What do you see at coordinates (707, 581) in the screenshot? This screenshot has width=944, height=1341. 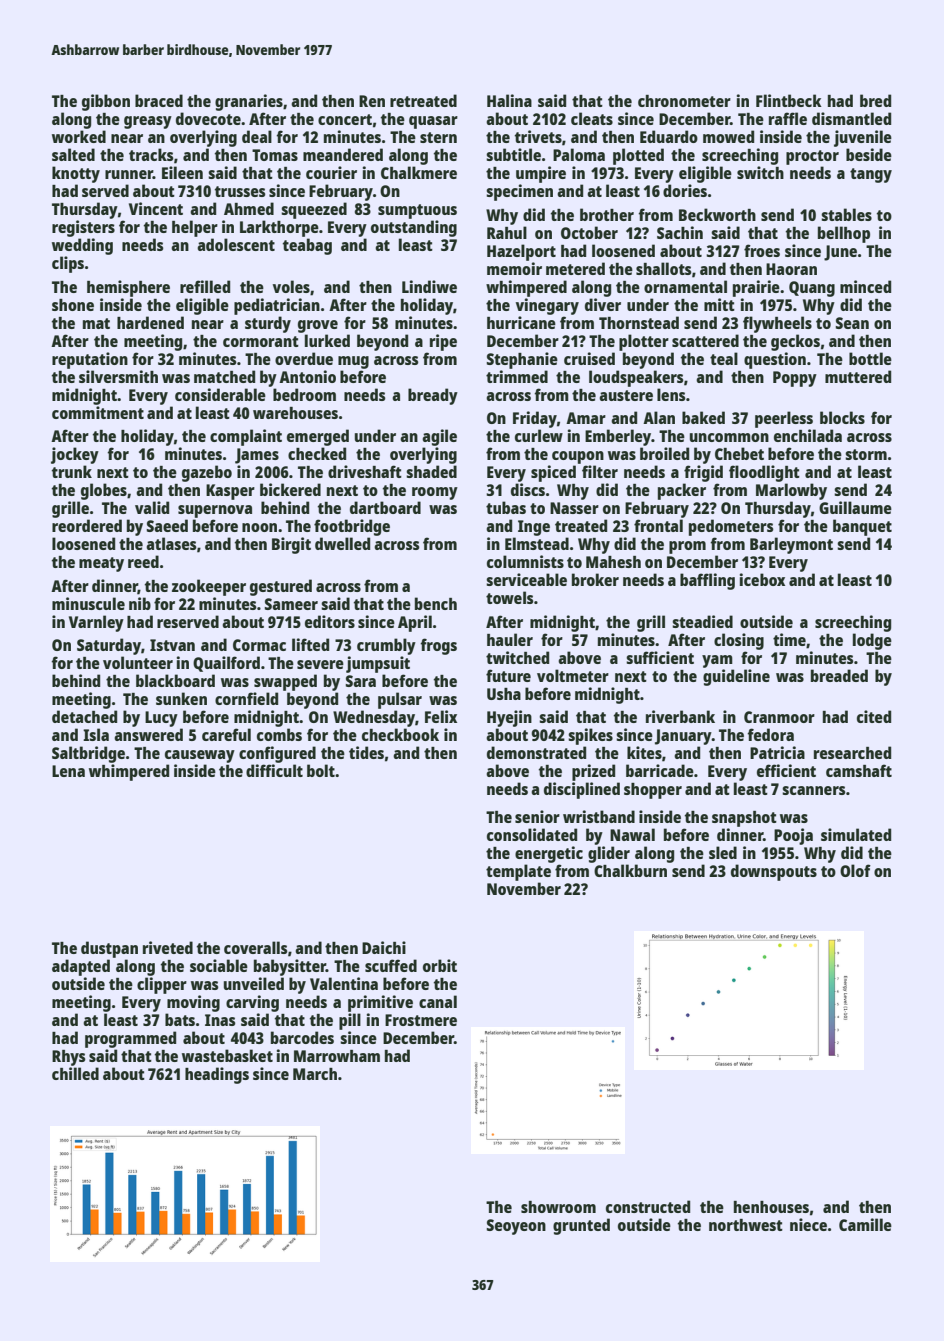 I see `baffling` at bounding box center [707, 581].
